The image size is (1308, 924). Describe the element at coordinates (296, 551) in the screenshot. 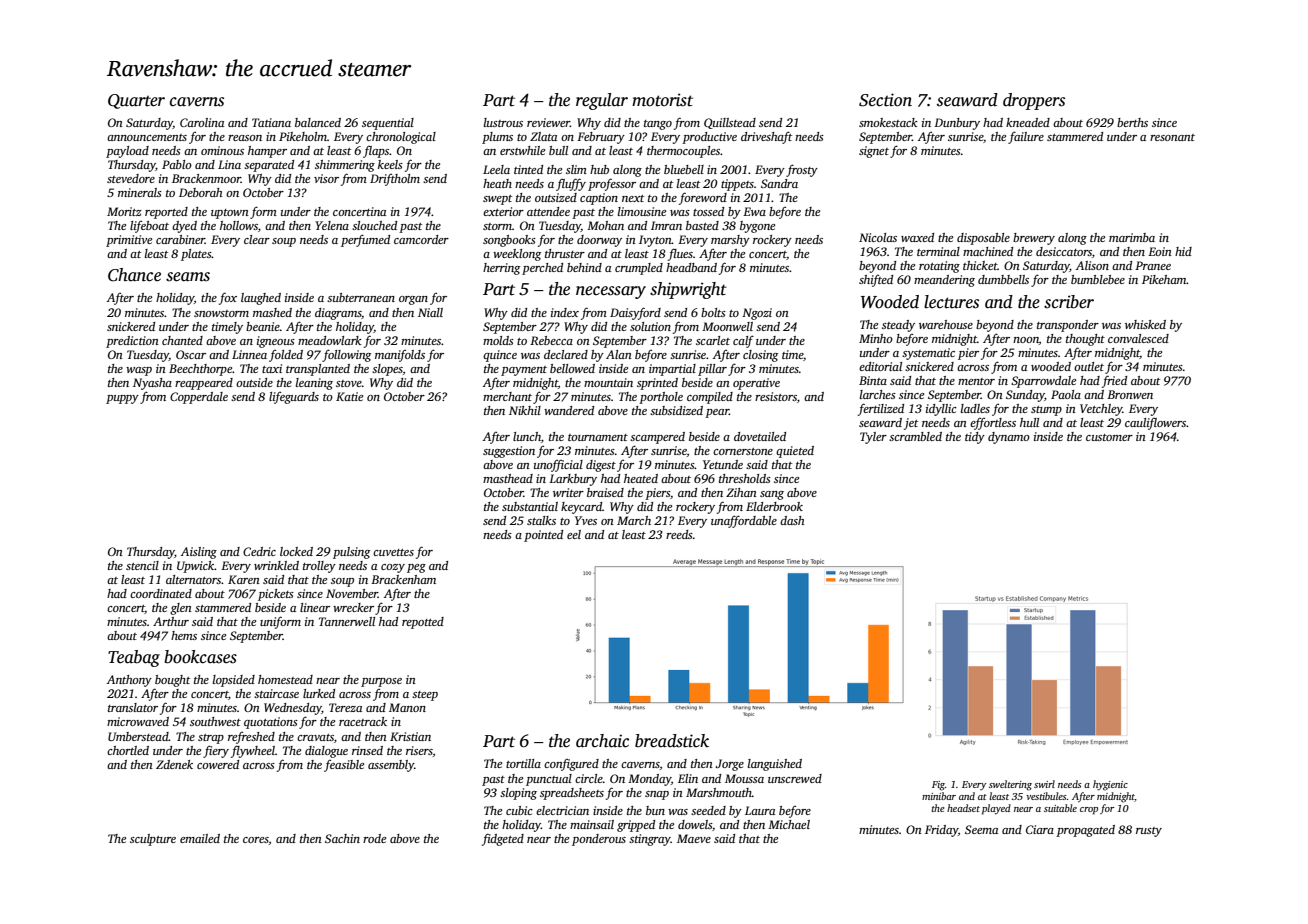

I see `locked` at that location.
